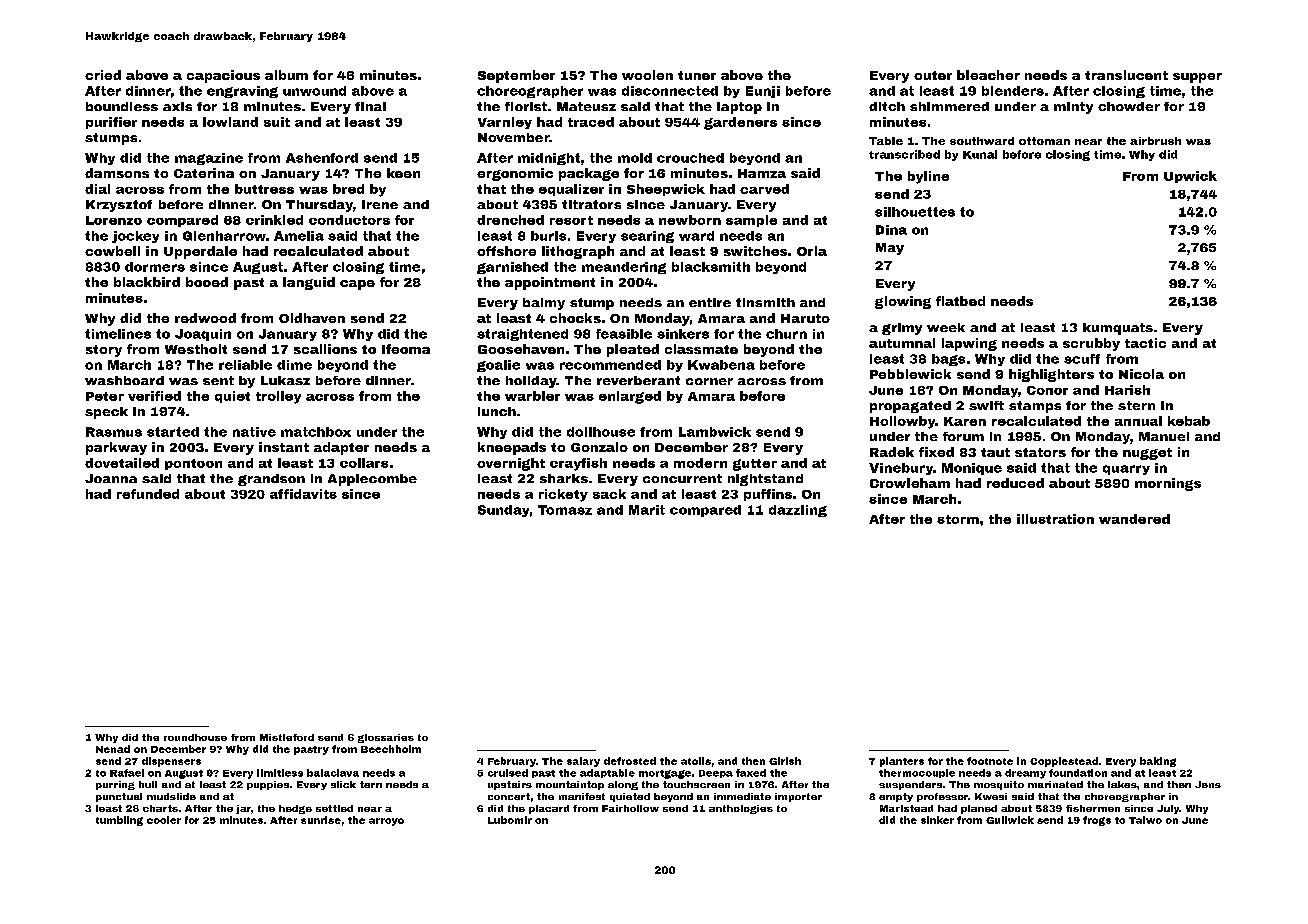  What do you see at coordinates (755, 251) in the screenshot?
I see `switches` at bounding box center [755, 251].
